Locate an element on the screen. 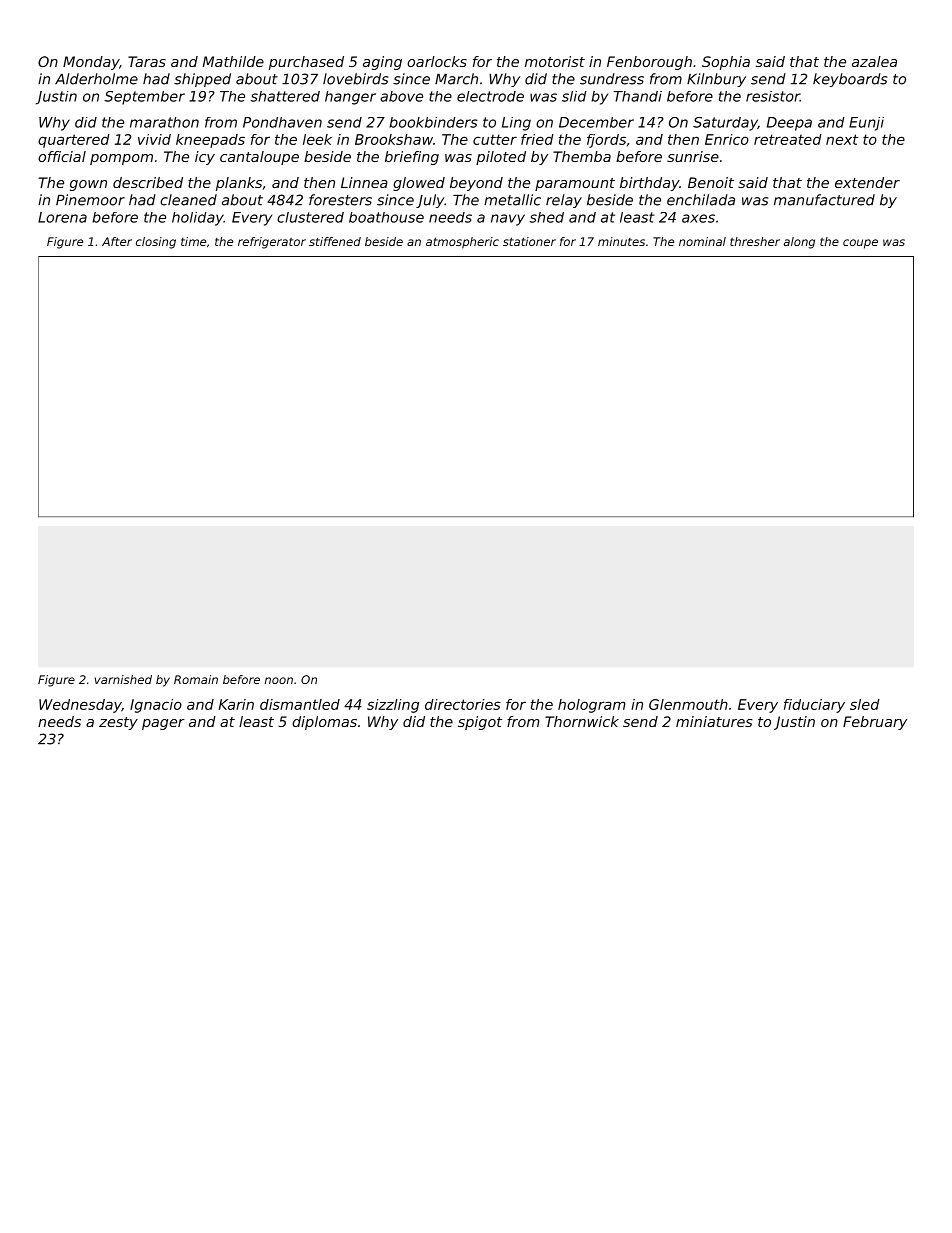  atmospheric is located at coordinates (462, 243).
